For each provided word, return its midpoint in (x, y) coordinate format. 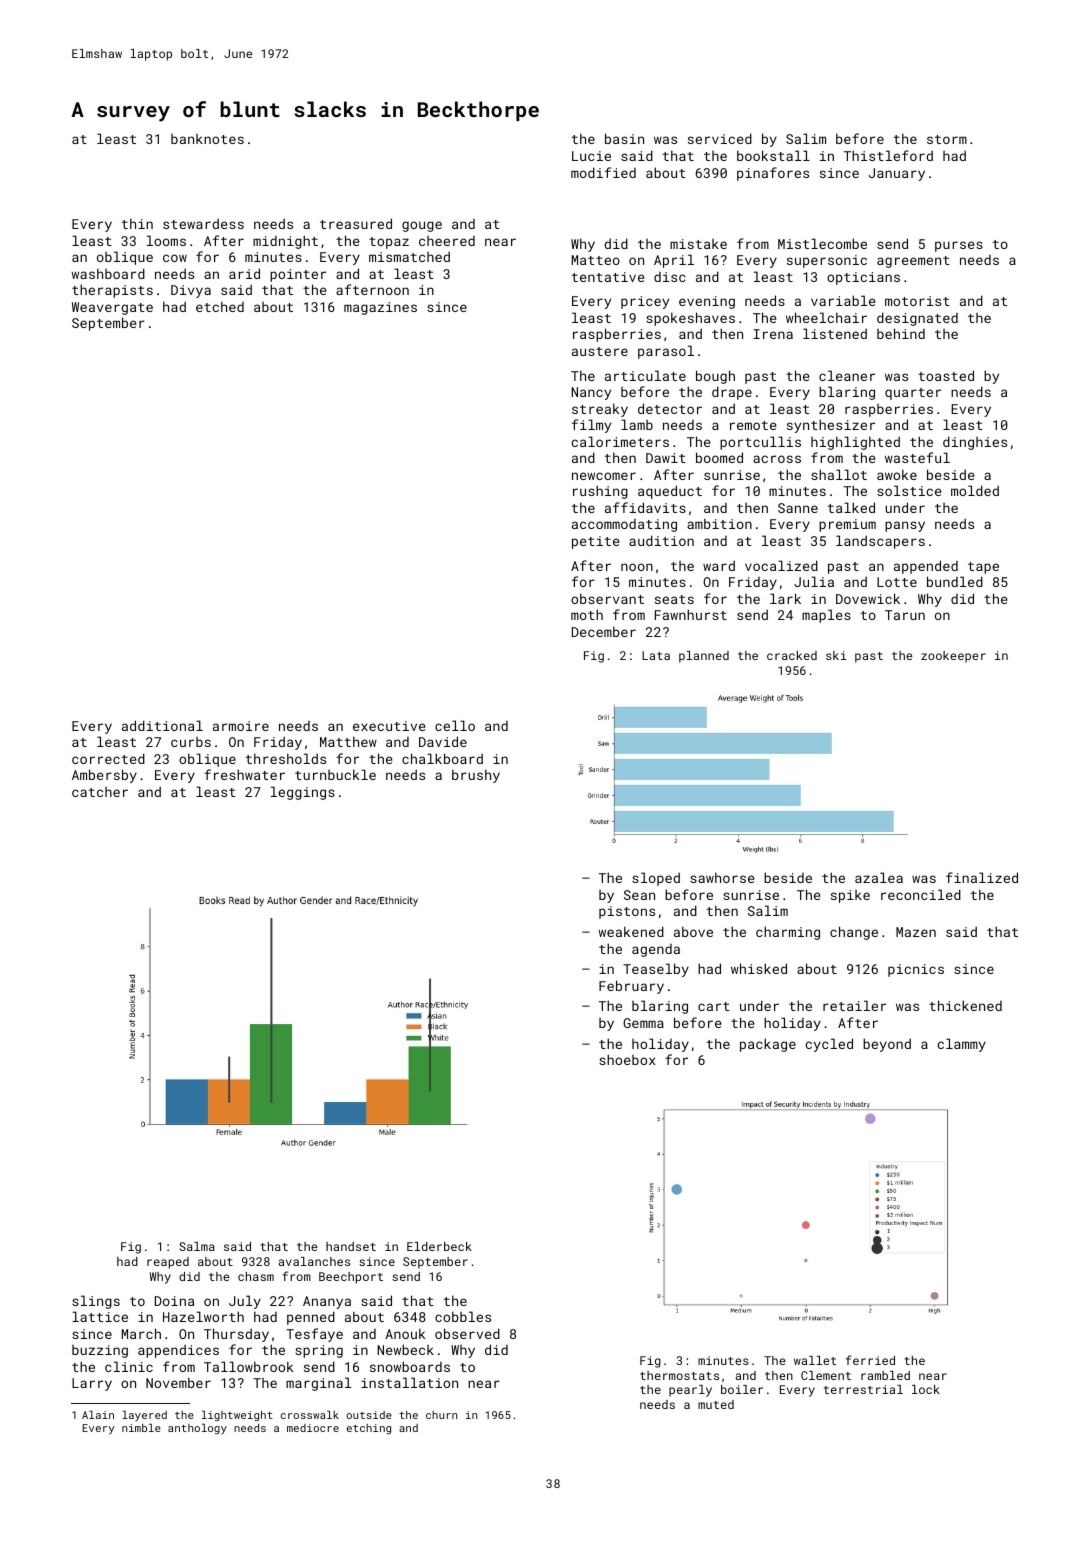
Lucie (591, 156)
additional (162, 725)
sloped (656, 879)
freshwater (244, 774)
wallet (815, 1360)
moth (587, 614)
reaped (168, 1263)
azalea (879, 877)
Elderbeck (439, 1246)
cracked (792, 655)
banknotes (207, 139)
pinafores (773, 174)
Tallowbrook (248, 1366)
